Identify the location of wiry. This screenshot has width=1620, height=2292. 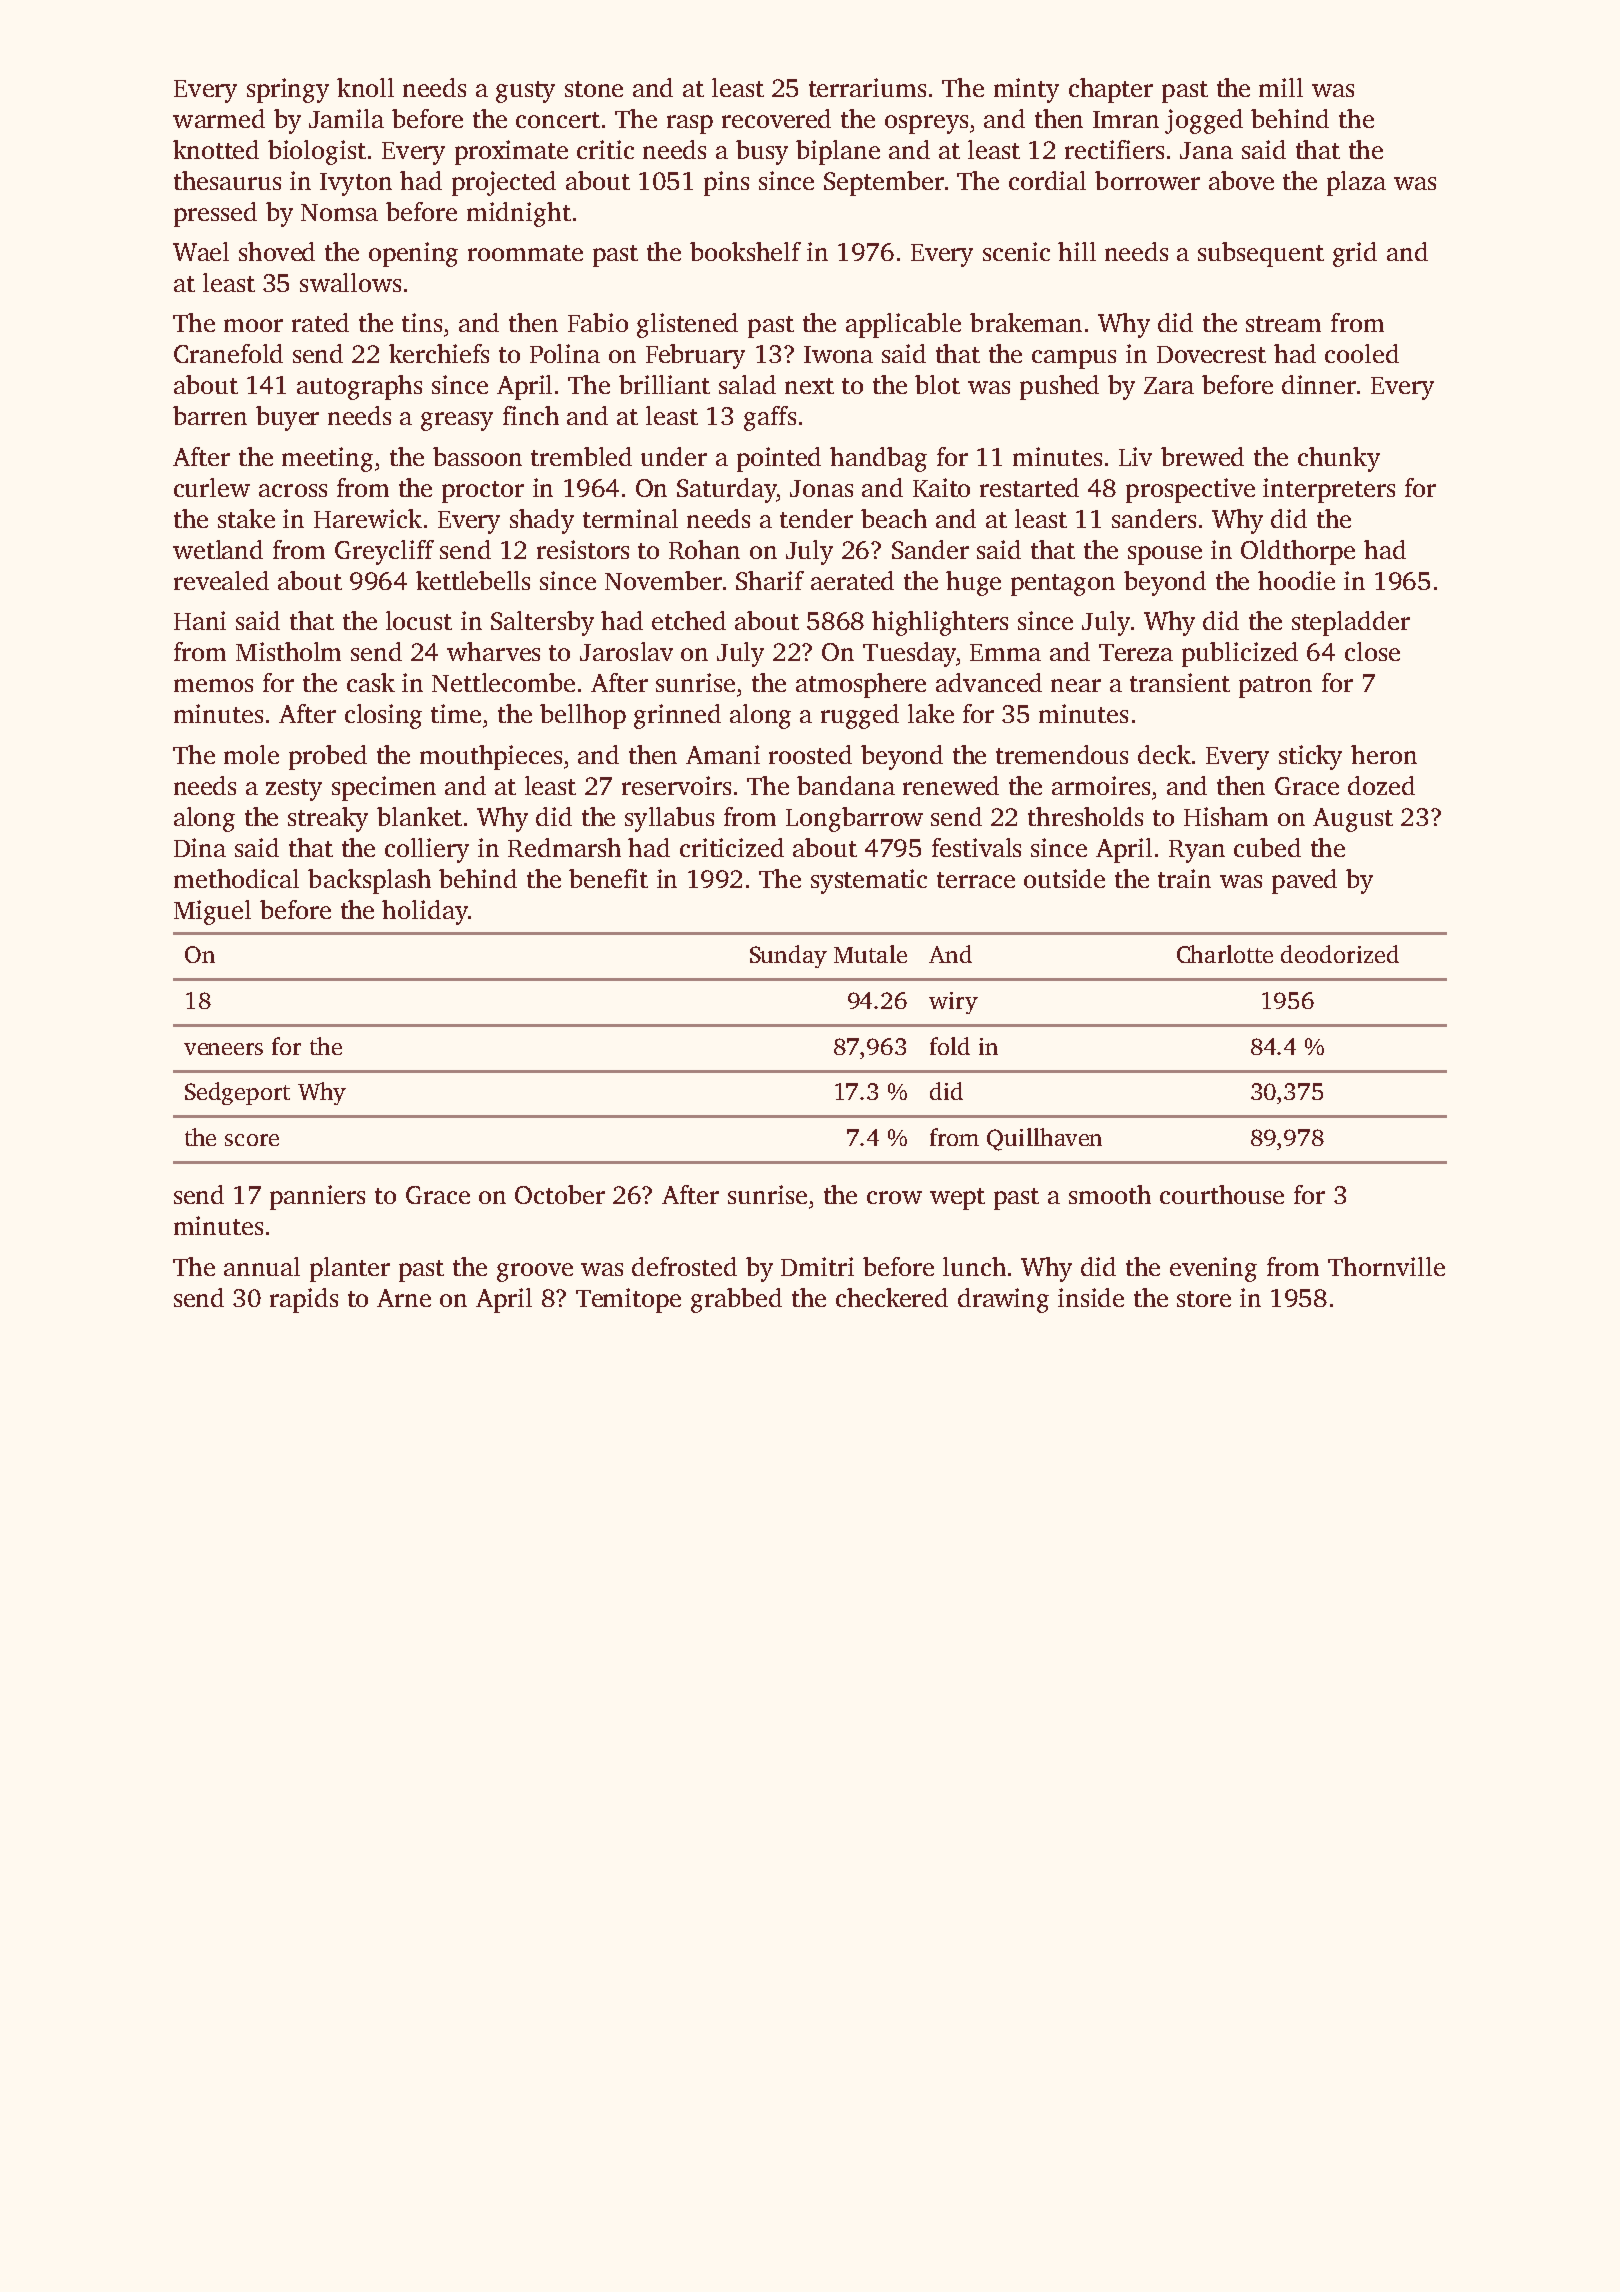
(953, 1003).
